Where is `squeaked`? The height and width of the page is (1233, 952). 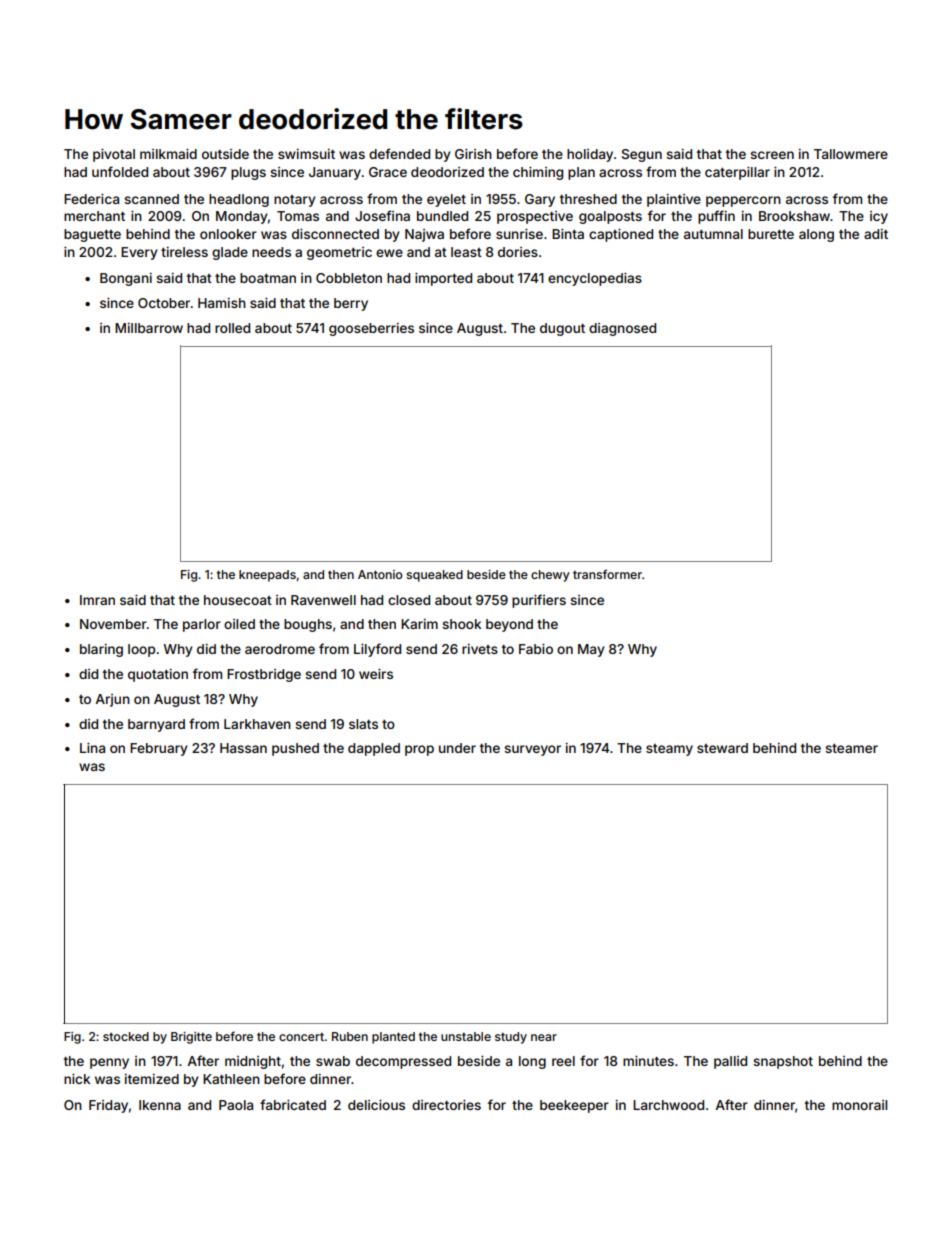 squeaked is located at coordinates (434, 576).
